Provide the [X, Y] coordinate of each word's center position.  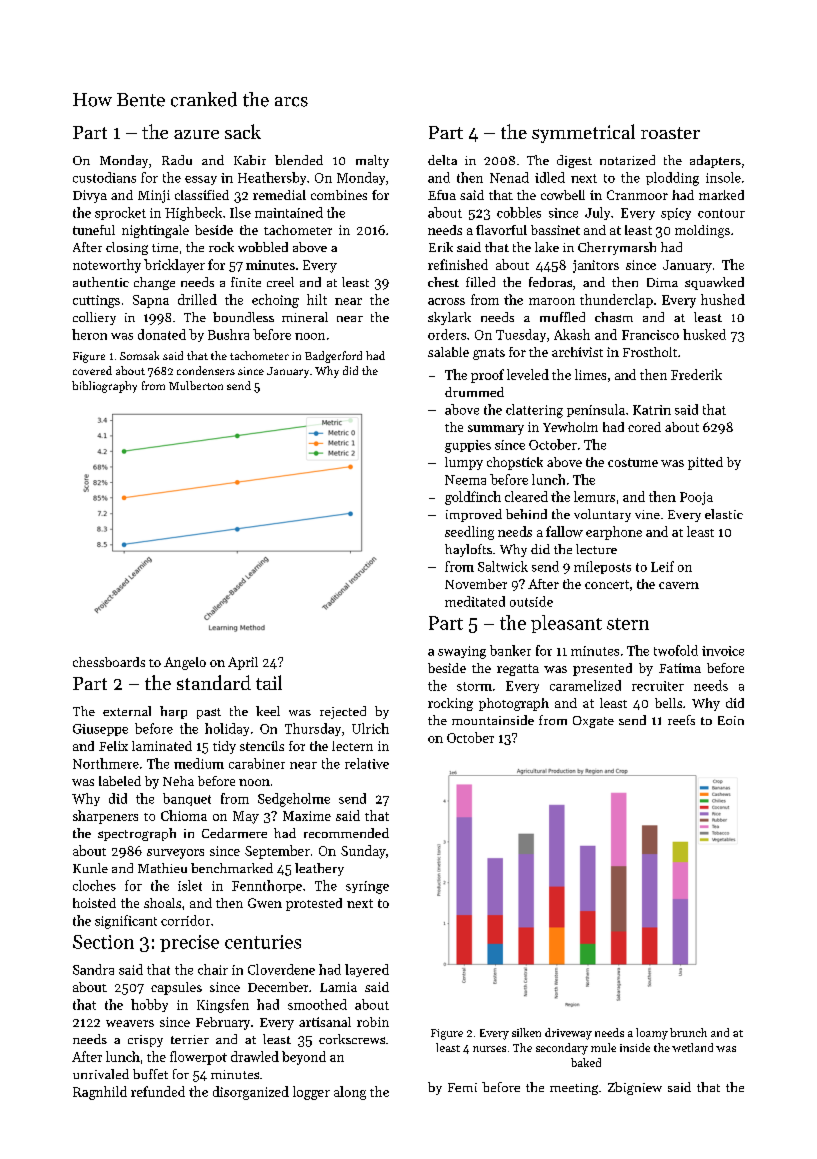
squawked [714, 283]
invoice [723, 651]
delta [442, 160]
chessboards [109, 662]
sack [243, 131]
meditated [475, 601]
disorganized [251, 1093]
